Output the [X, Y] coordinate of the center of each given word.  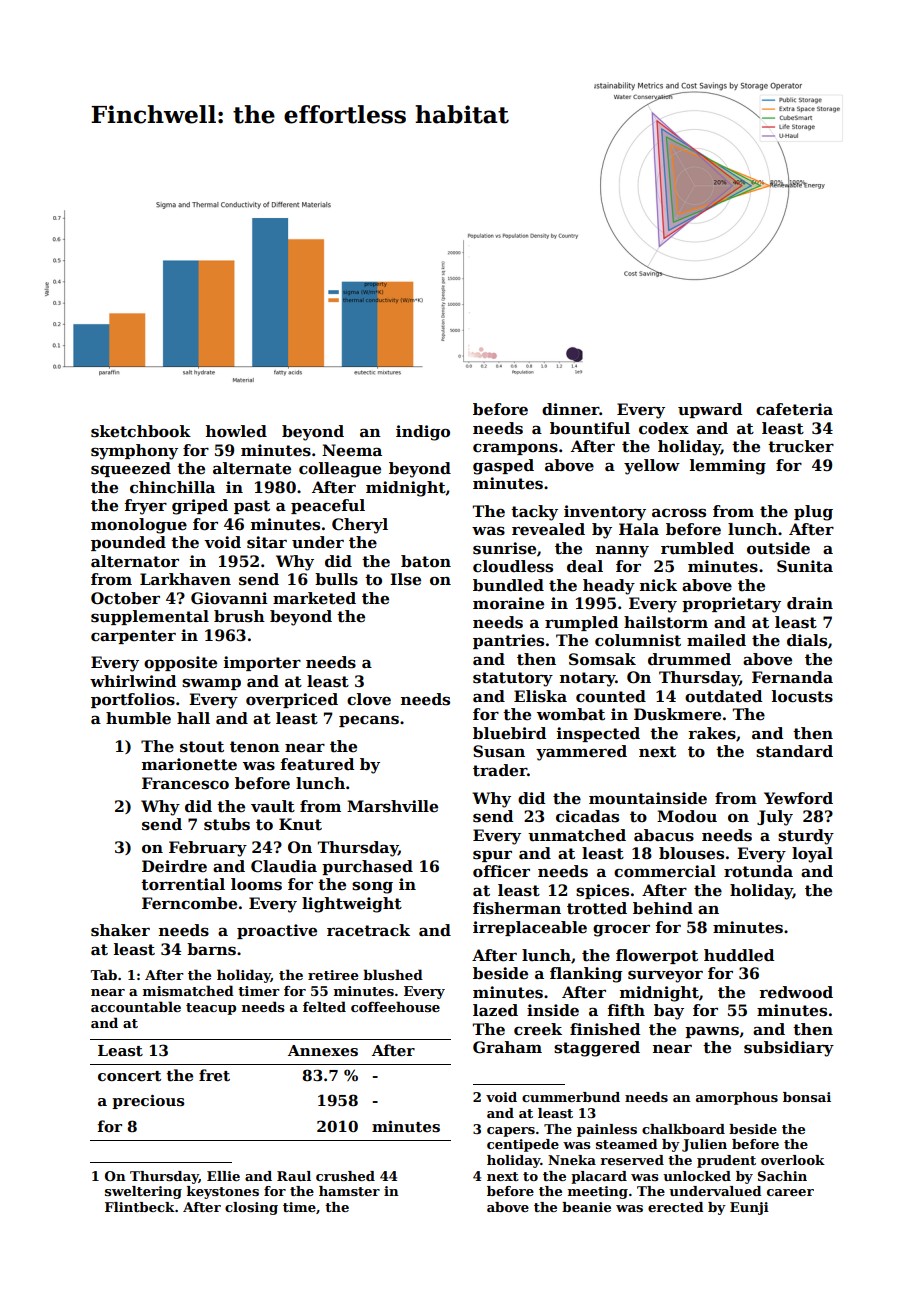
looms [256, 884]
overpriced [292, 700]
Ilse [405, 579]
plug [813, 513]
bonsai [807, 1097]
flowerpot [657, 956]
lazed [495, 1010]
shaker [120, 930]
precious [148, 1102]
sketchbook [141, 431]
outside [778, 548]
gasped [503, 467]
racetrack [368, 930]
